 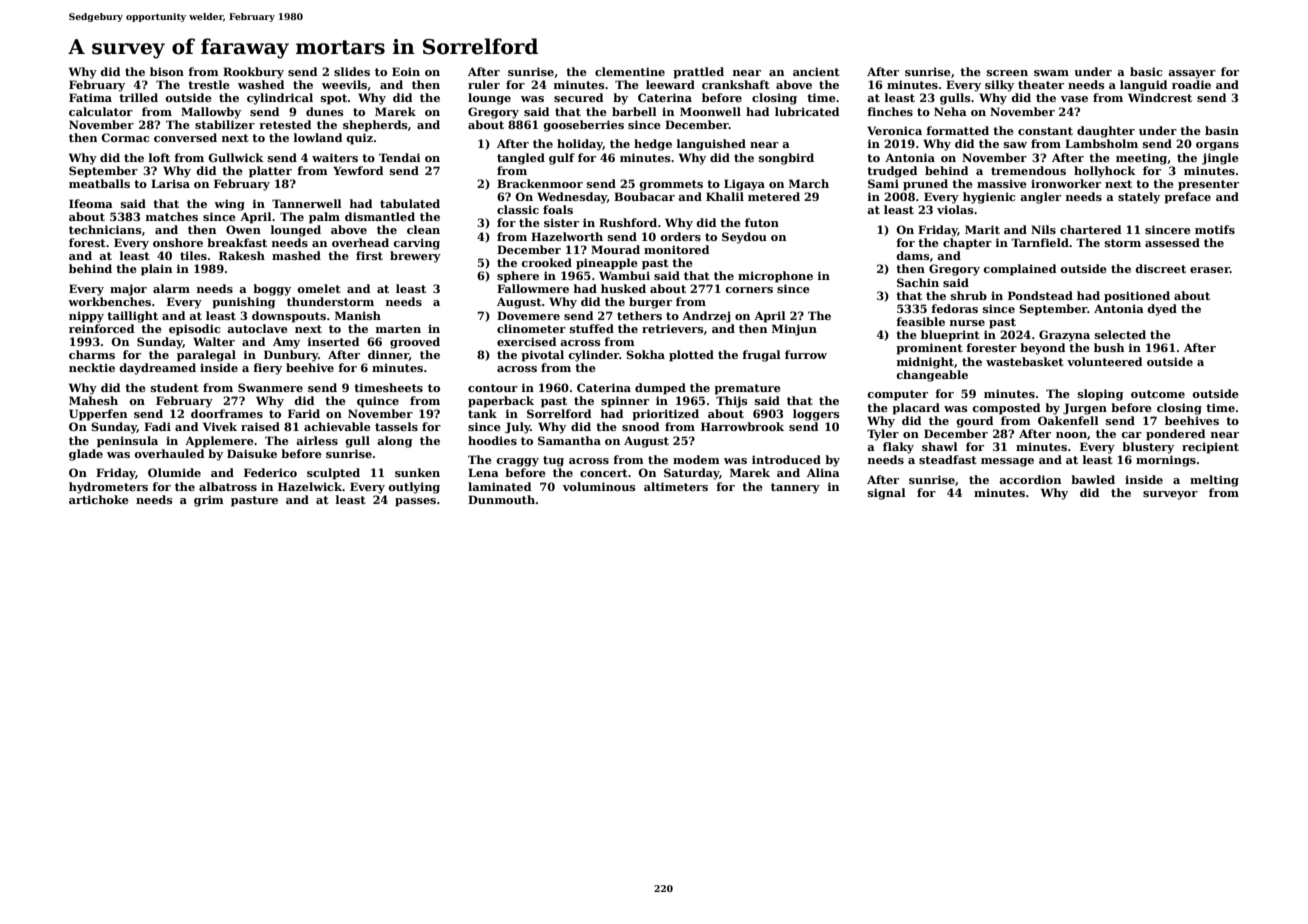 What do you see at coordinates (1007, 73) in the document?
I see `screen` at bounding box center [1007, 73].
